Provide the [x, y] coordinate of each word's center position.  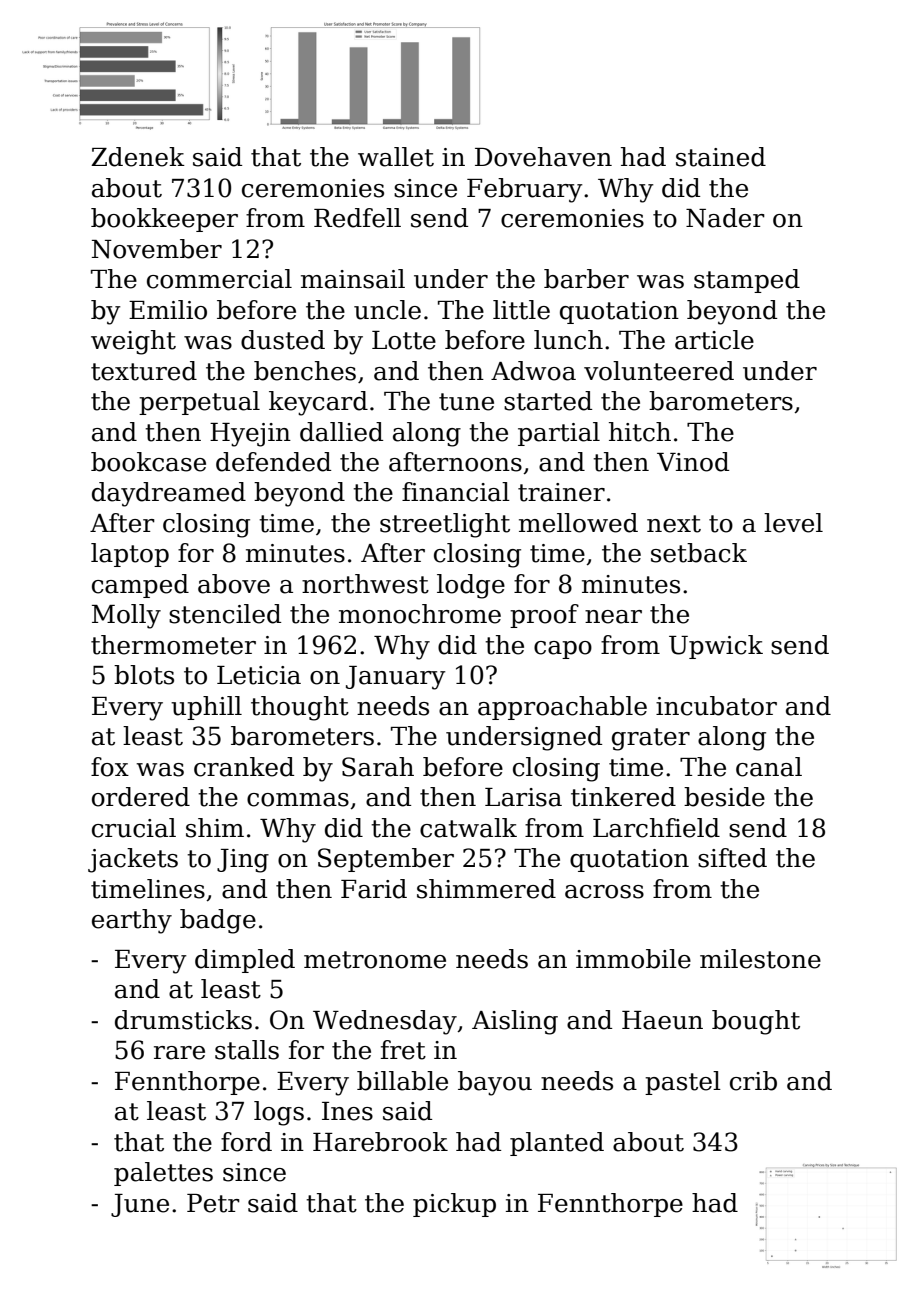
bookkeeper [164, 220]
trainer [561, 492]
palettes [163, 1174]
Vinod [693, 462]
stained [721, 157]
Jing [243, 861]
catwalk [468, 828]
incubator [716, 706]
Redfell [357, 218]
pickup [454, 1205]
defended [273, 462]
